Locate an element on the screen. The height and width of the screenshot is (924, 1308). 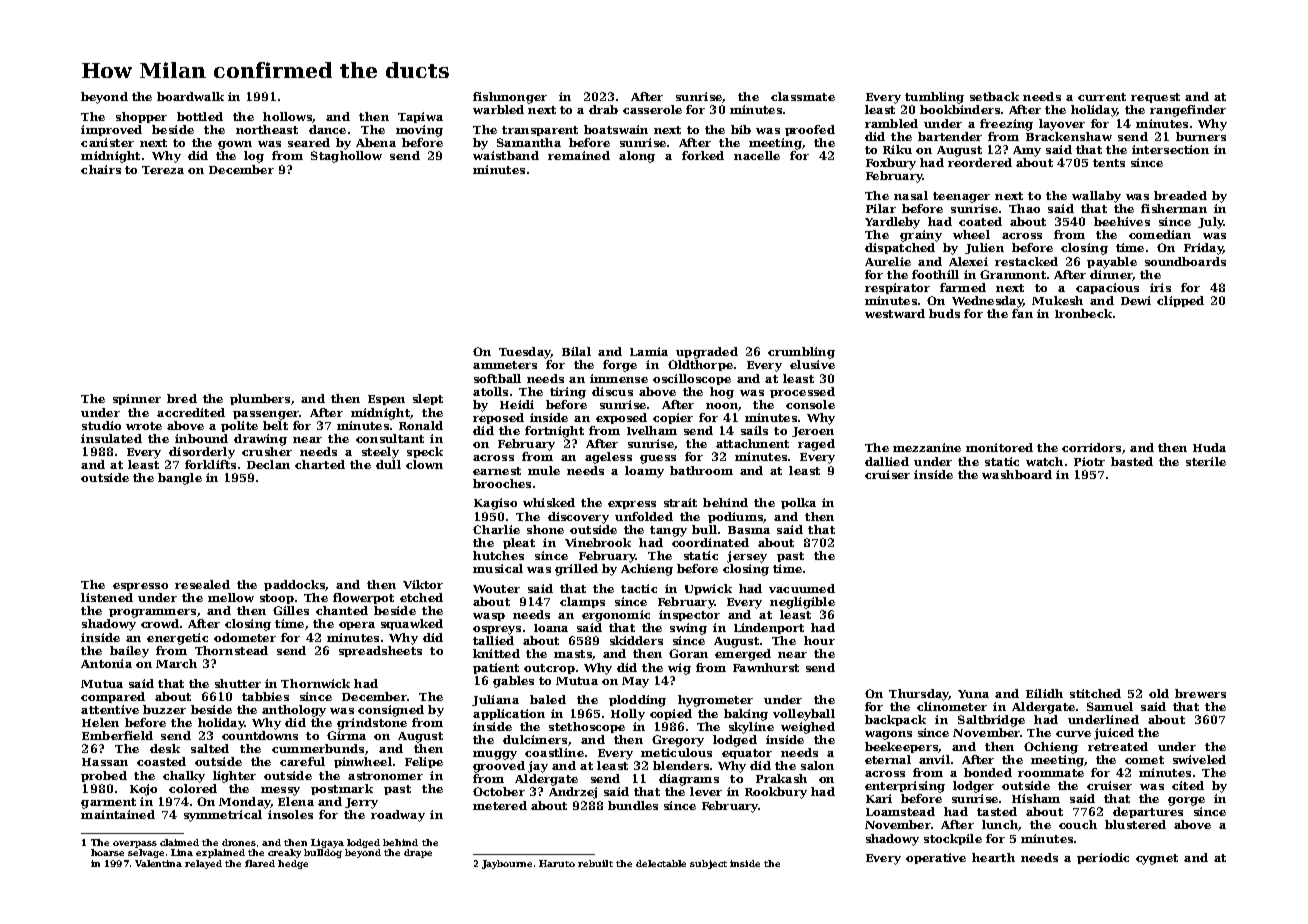
delectable is located at coordinates (661, 863).
